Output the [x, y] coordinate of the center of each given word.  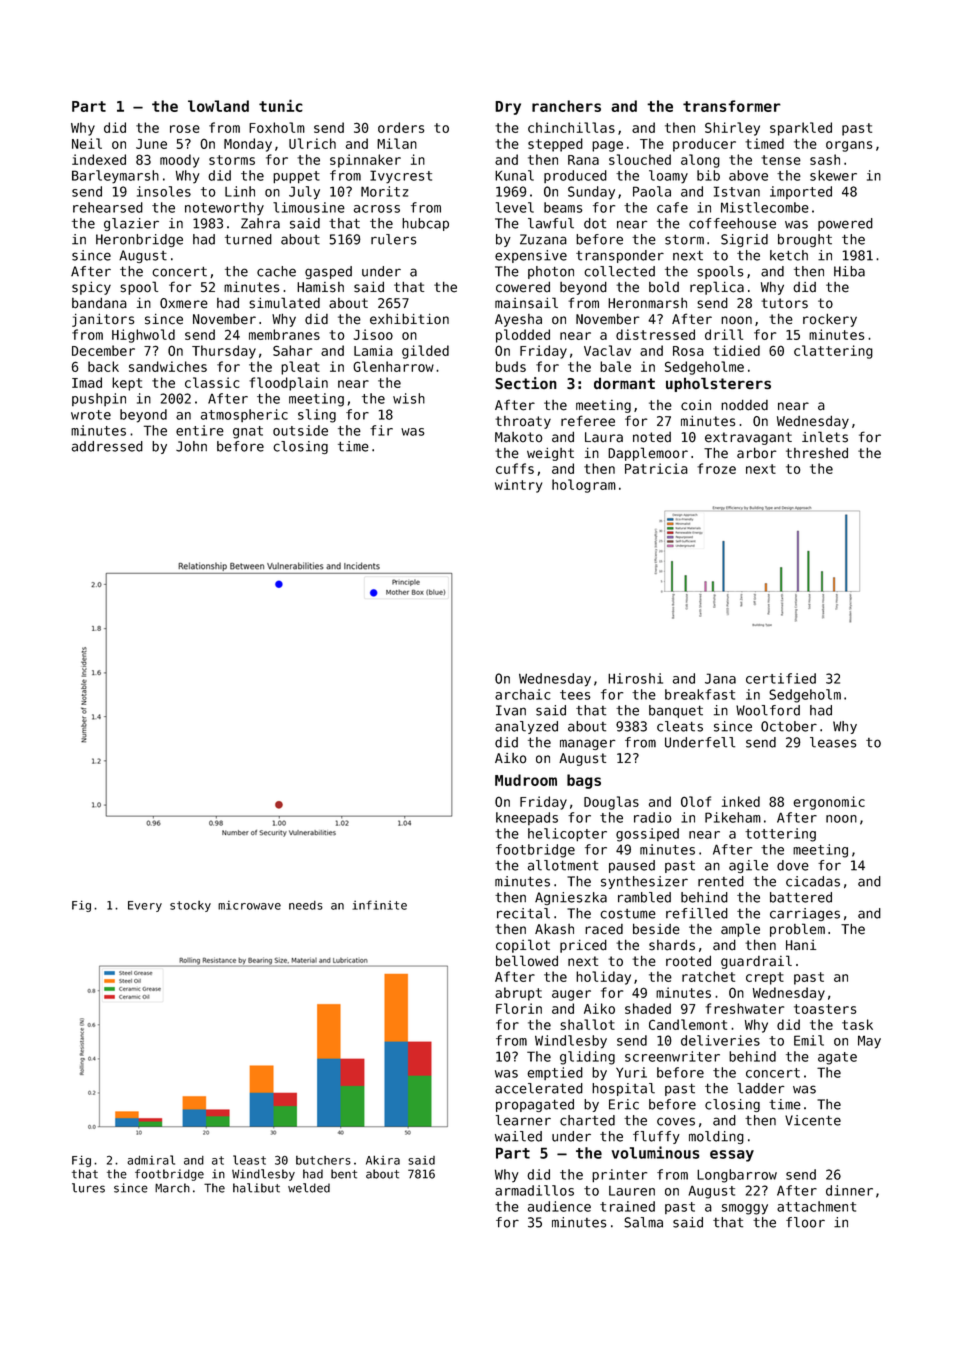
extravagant [748, 438]
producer [704, 145]
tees [575, 695]
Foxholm [277, 127]
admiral [151, 1160]
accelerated [539, 1088]
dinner [849, 1190]
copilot [523, 946]
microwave [249, 905]
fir [381, 430]
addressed [107, 446]
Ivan [511, 710]
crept [765, 978]
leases [833, 742]
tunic [281, 105]
